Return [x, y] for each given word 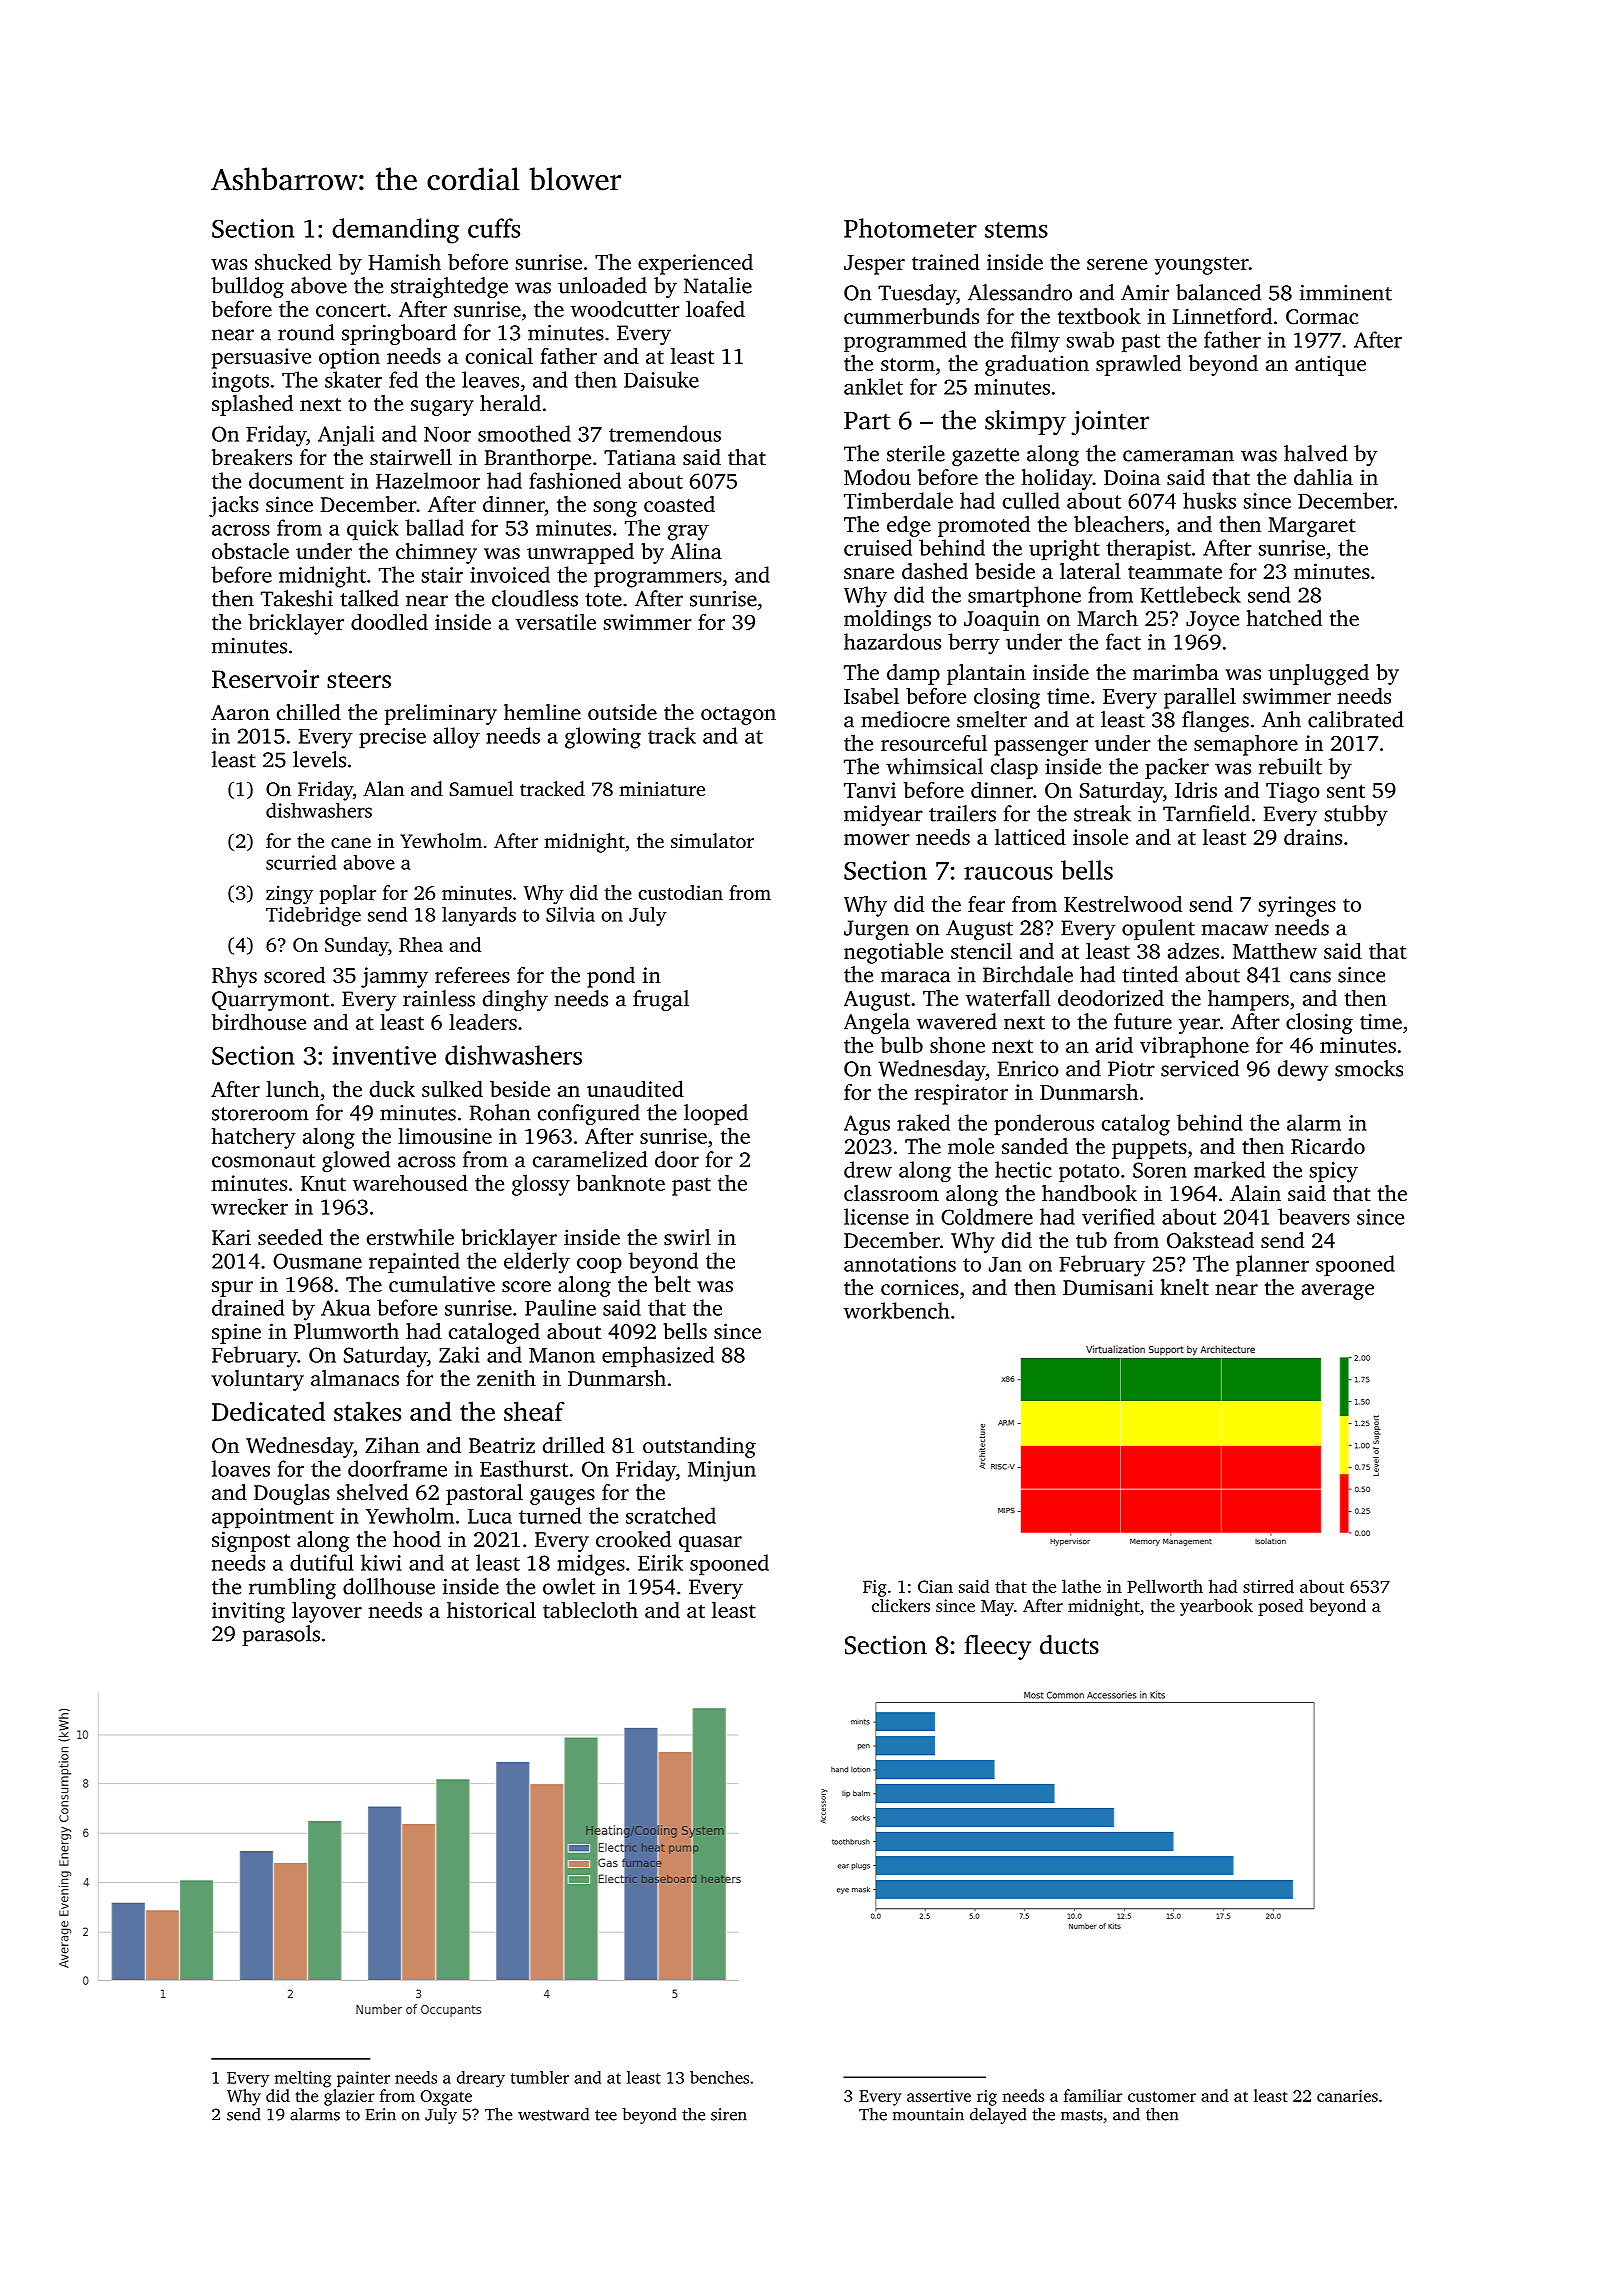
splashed [252, 405]
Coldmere [987, 1216]
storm [908, 364]
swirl [687, 1237]
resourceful [934, 742]
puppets [1149, 1150]
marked [1229, 1169]
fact [1123, 641]
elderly [537, 1263]
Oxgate [446, 2098]
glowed [356, 1161]
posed [1281, 1607]
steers [359, 680]
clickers [901, 1605]
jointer [1110, 423]
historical [491, 1609]
